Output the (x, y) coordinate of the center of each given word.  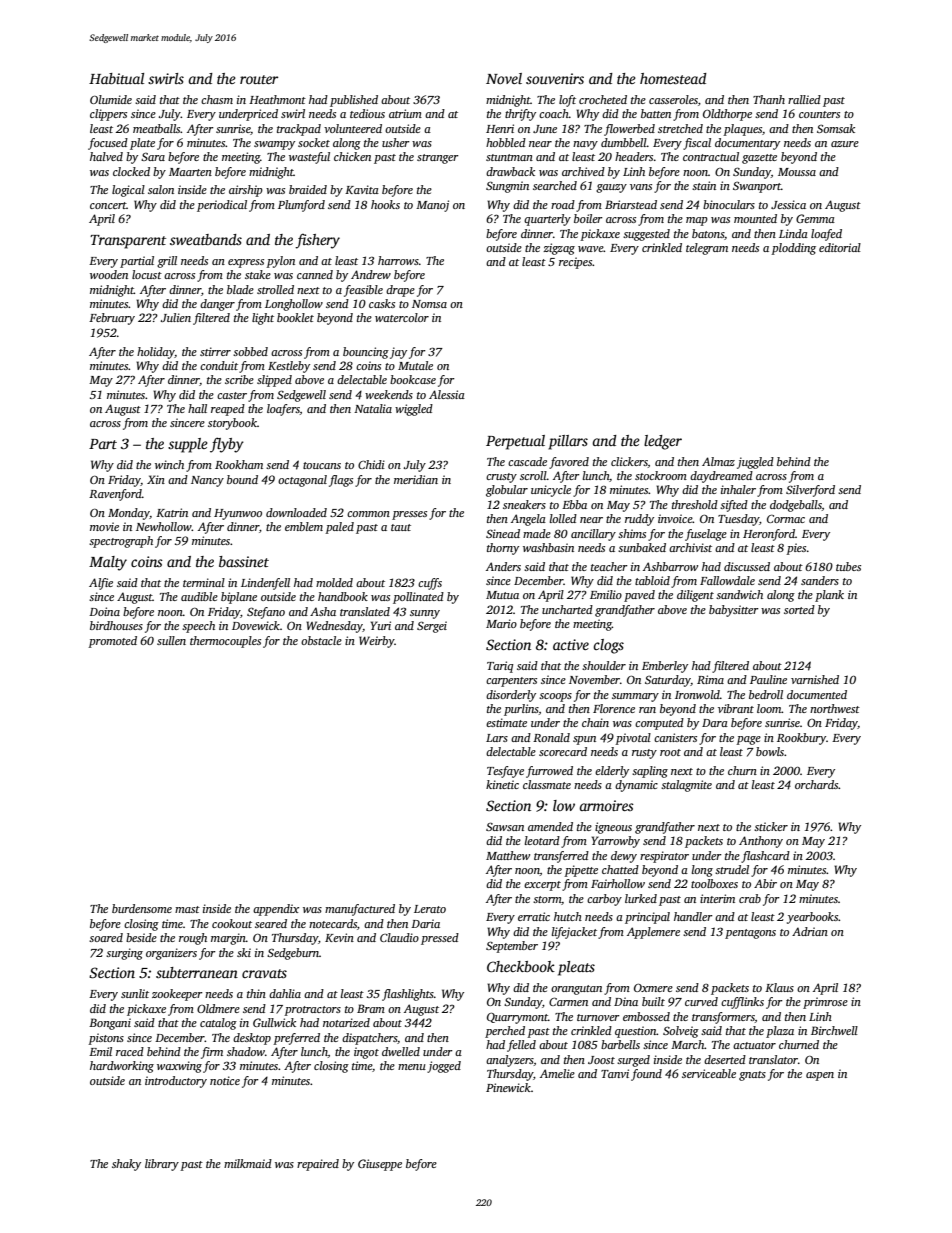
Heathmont (277, 99)
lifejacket (574, 933)
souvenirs (555, 78)
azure (845, 144)
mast (187, 909)
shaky (126, 1165)
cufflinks (742, 1003)
